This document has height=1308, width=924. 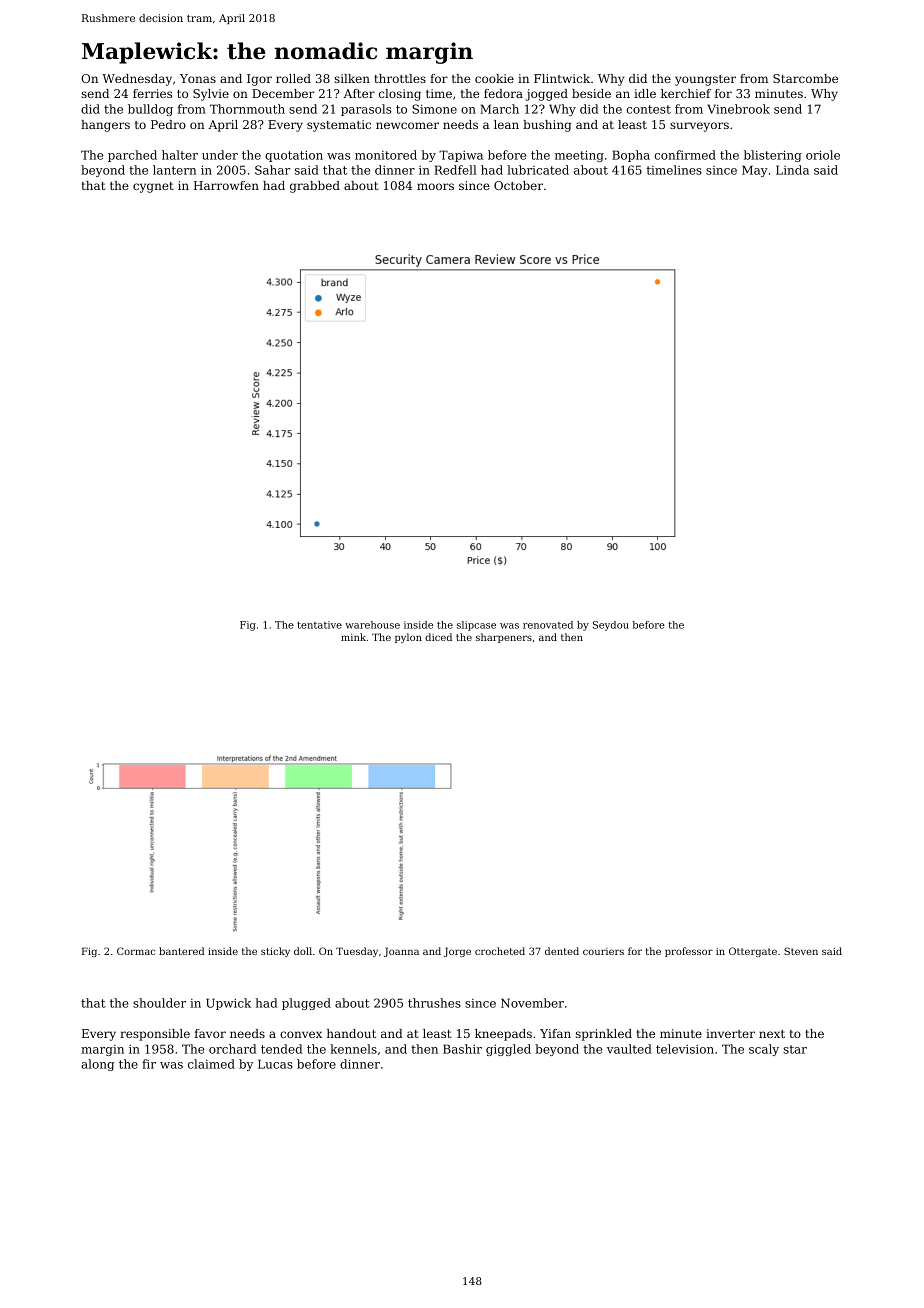 What do you see at coordinates (152, 93) in the document?
I see `ferries` at bounding box center [152, 93].
